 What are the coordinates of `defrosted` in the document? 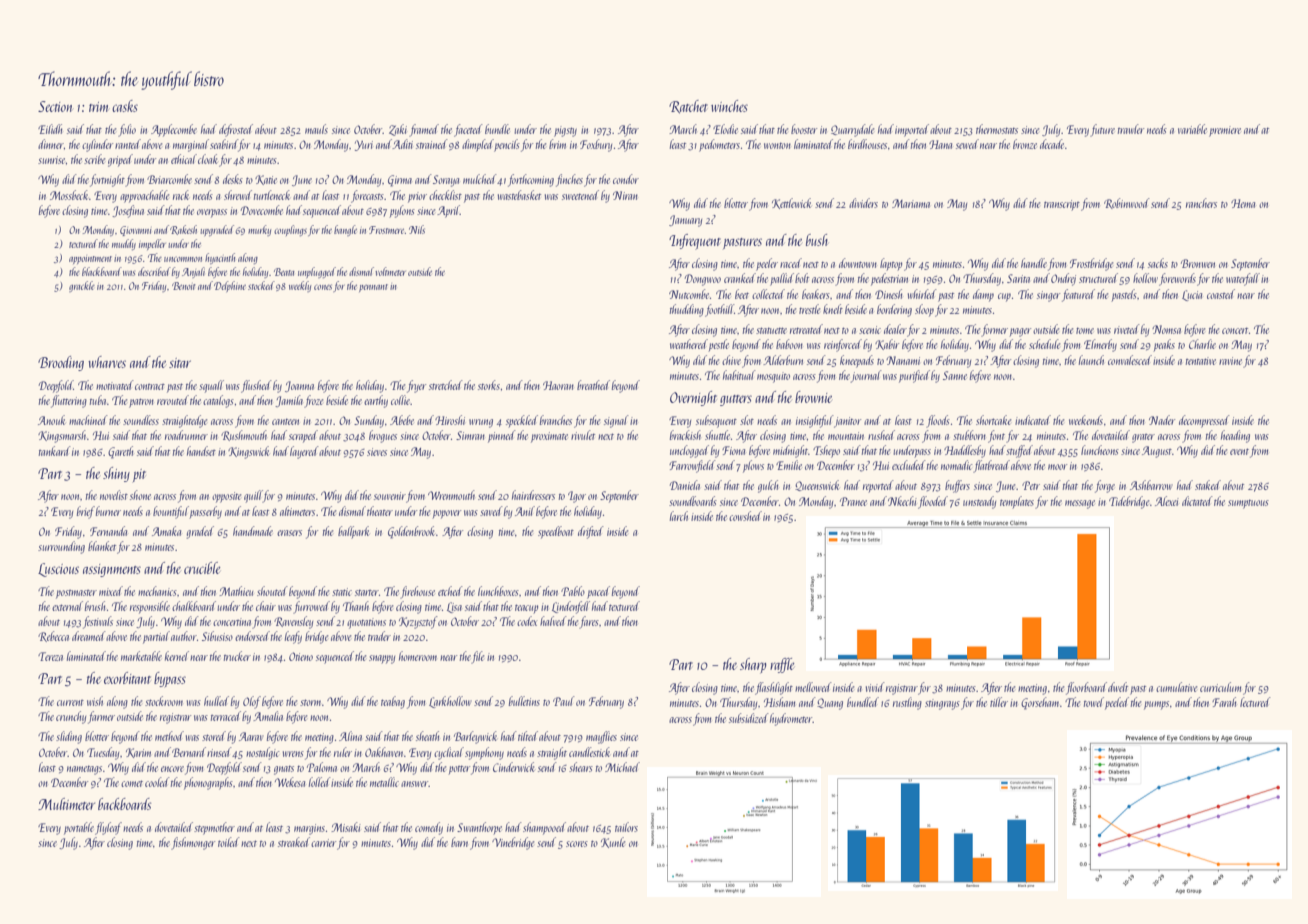 It's located at (236, 130).
